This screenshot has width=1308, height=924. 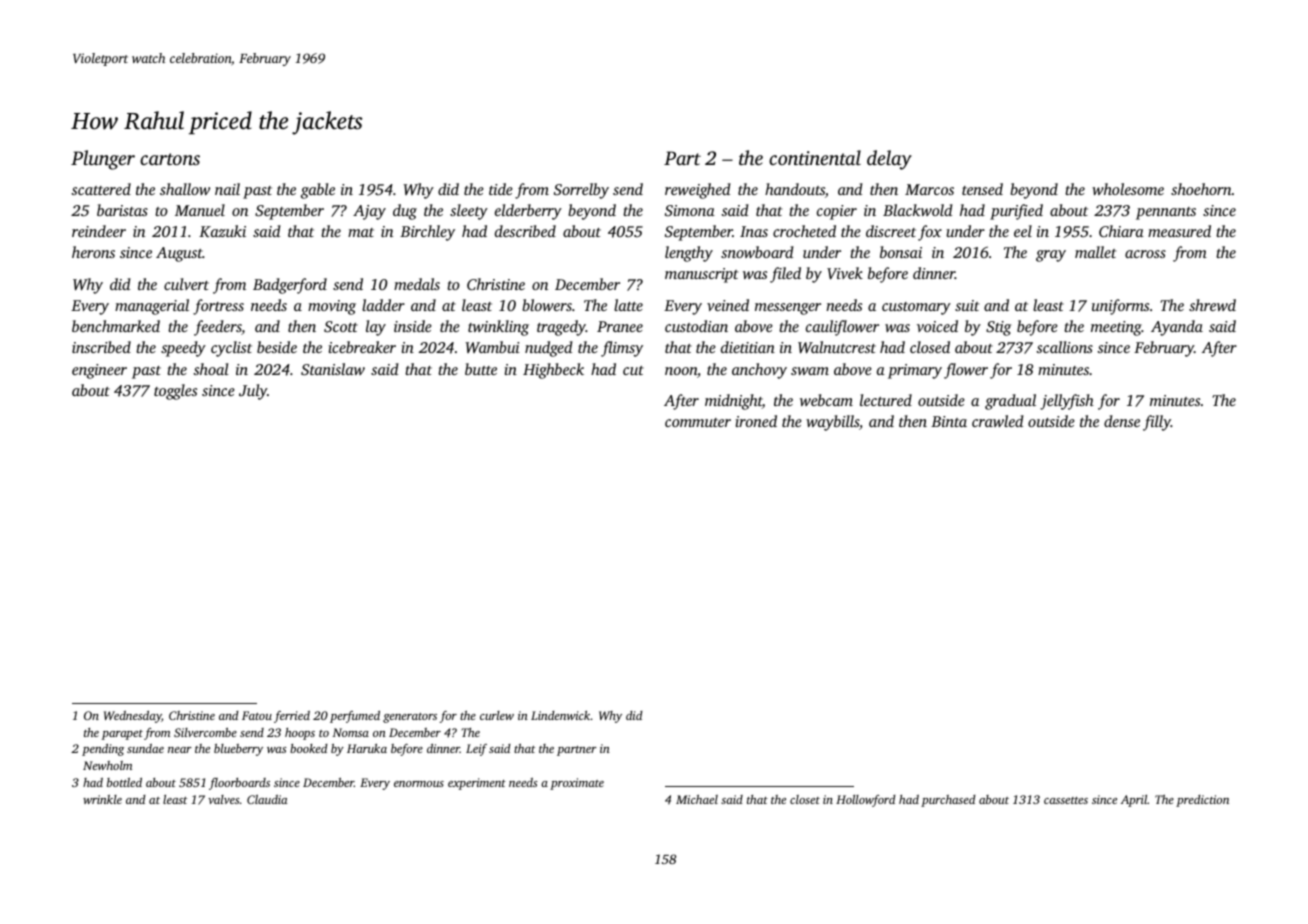 What do you see at coordinates (756, 421) in the screenshot?
I see `ironed` at bounding box center [756, 421].
